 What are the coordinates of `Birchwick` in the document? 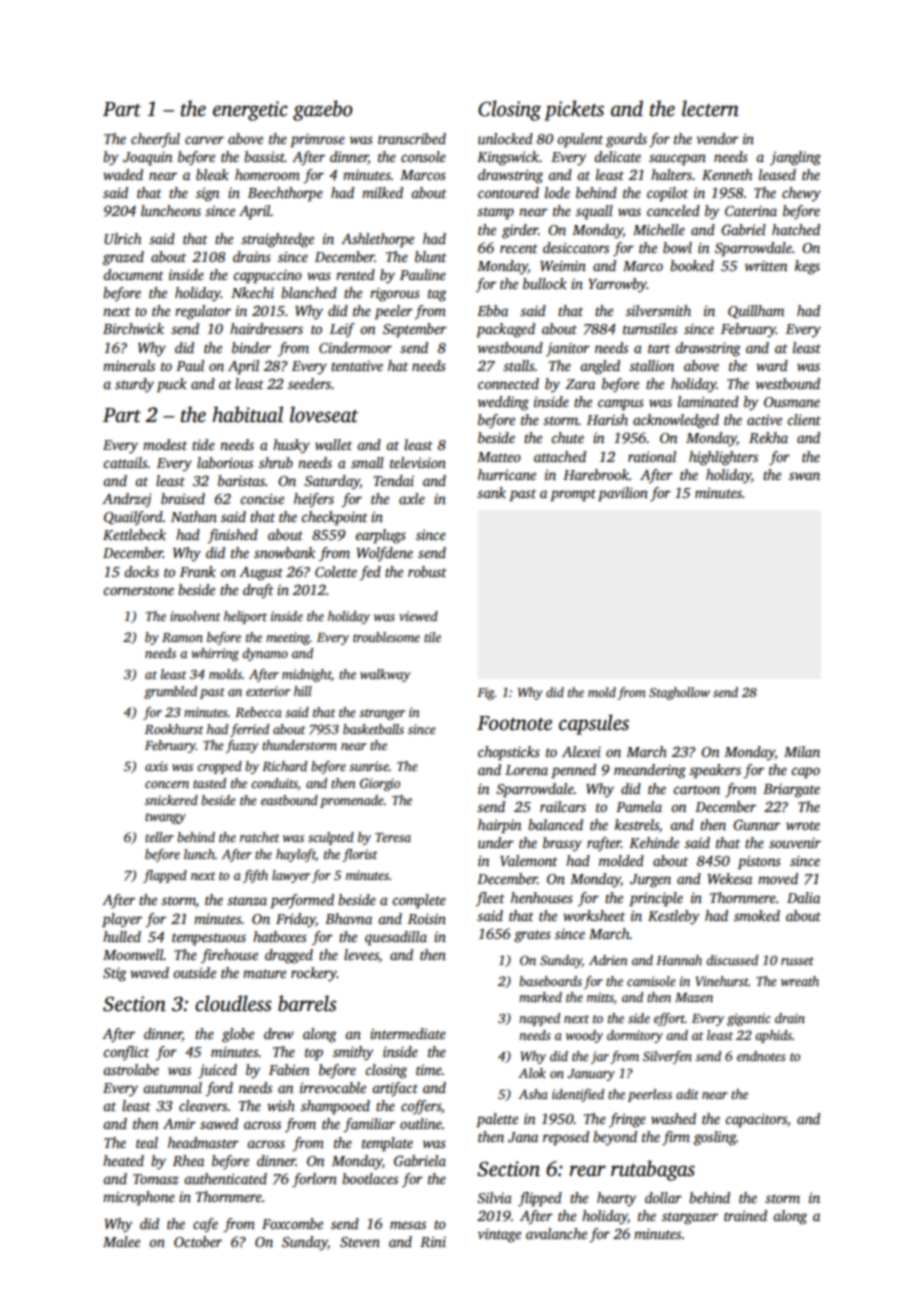 It's located at (133, 328).
